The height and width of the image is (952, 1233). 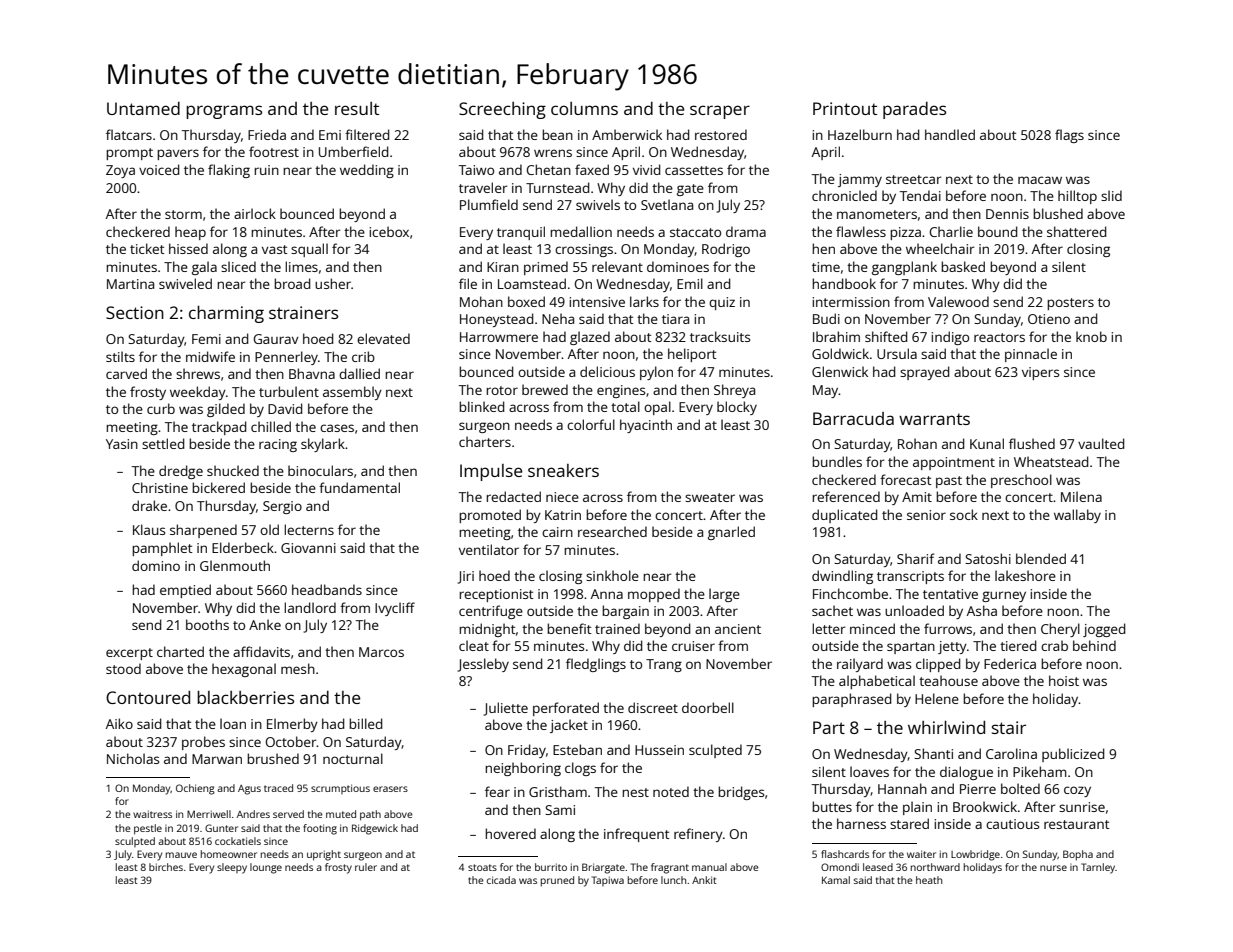 What do you see at coordinates (143, 108) in the image?
I see `Untamed` at bounding box center [143, 108].
